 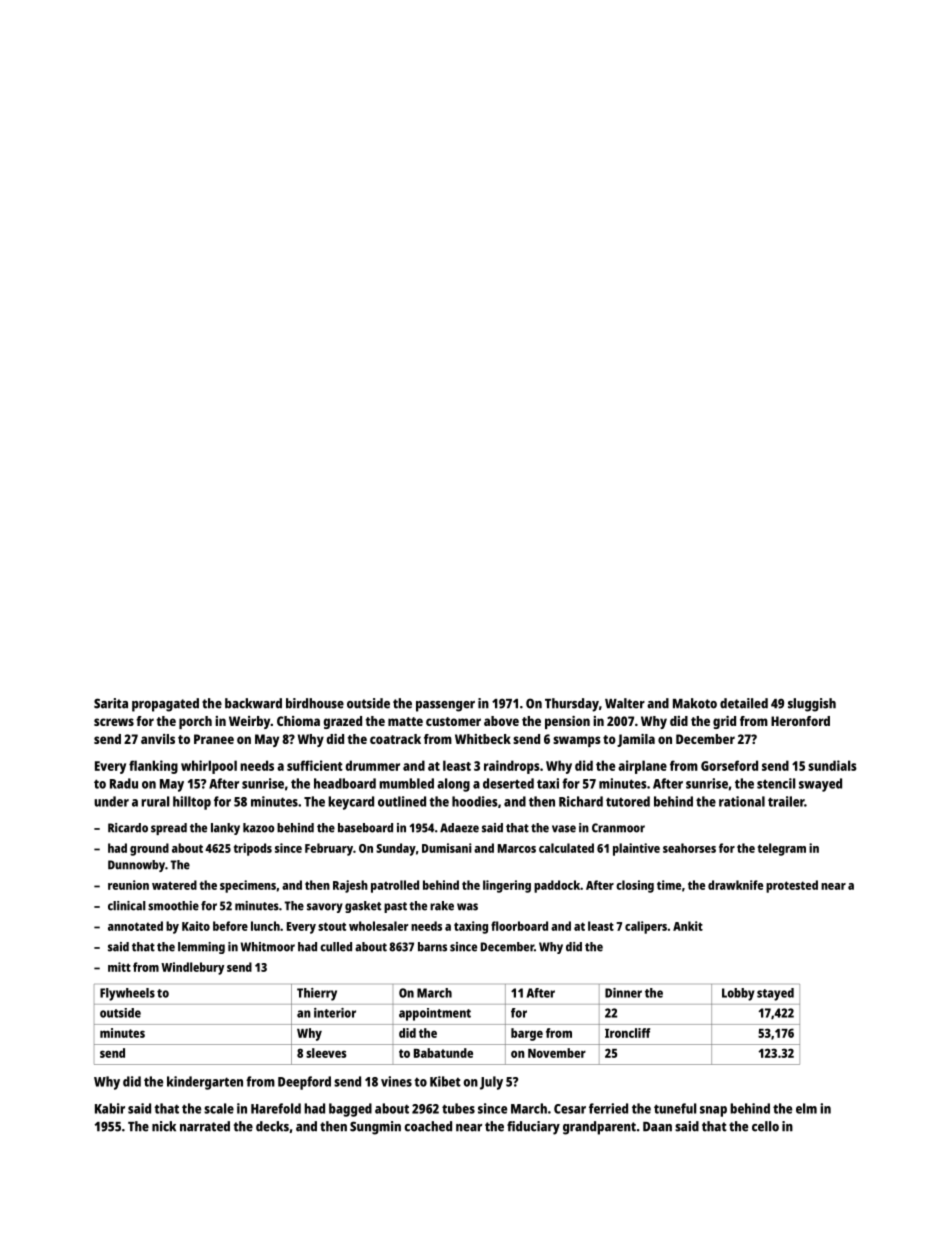 I want to click on Marcos, so click(x=517, y=848).
